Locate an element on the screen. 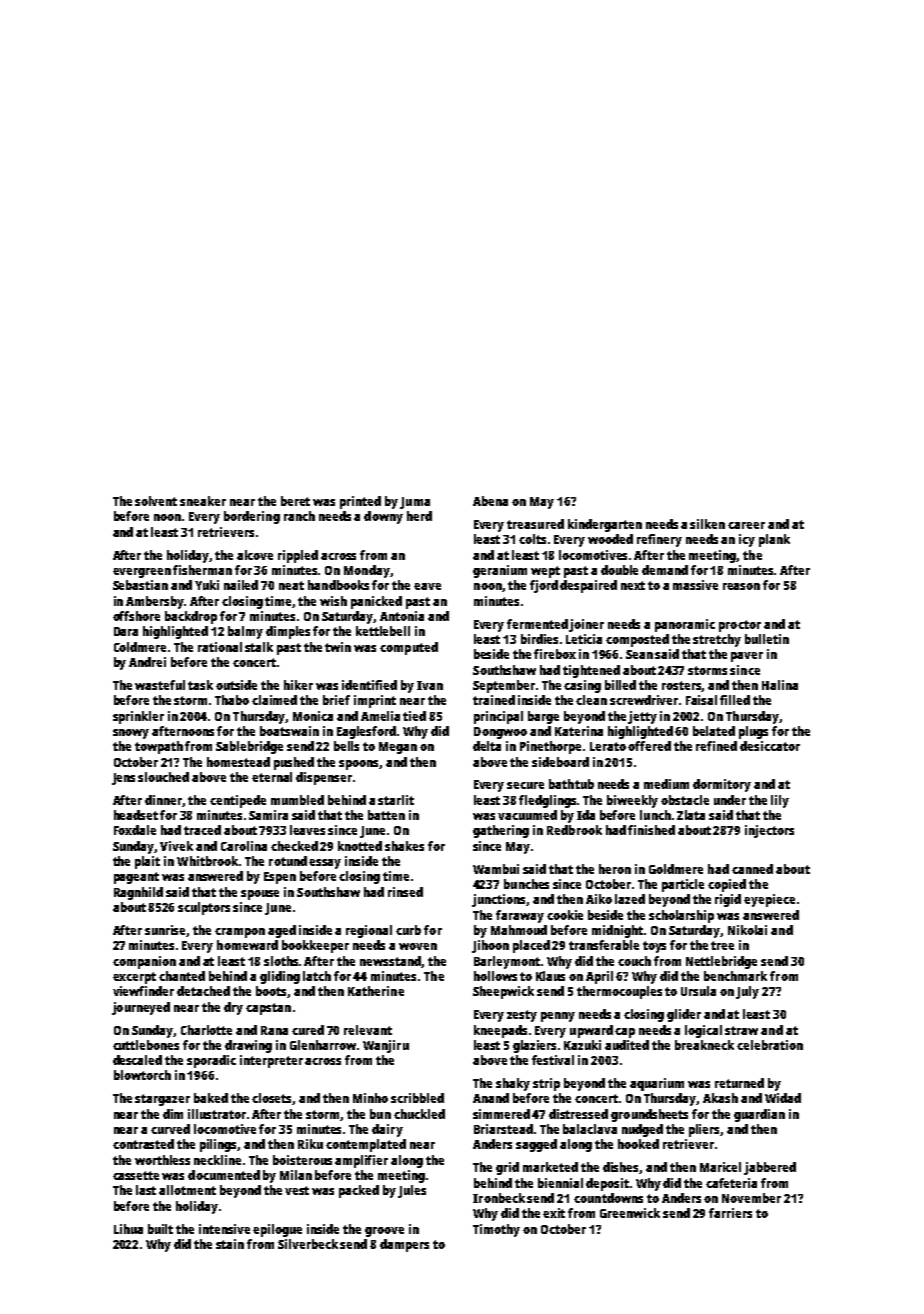 The width and height of the screenshot is (924, 1314). toys is located at coordinates (654, 947).
